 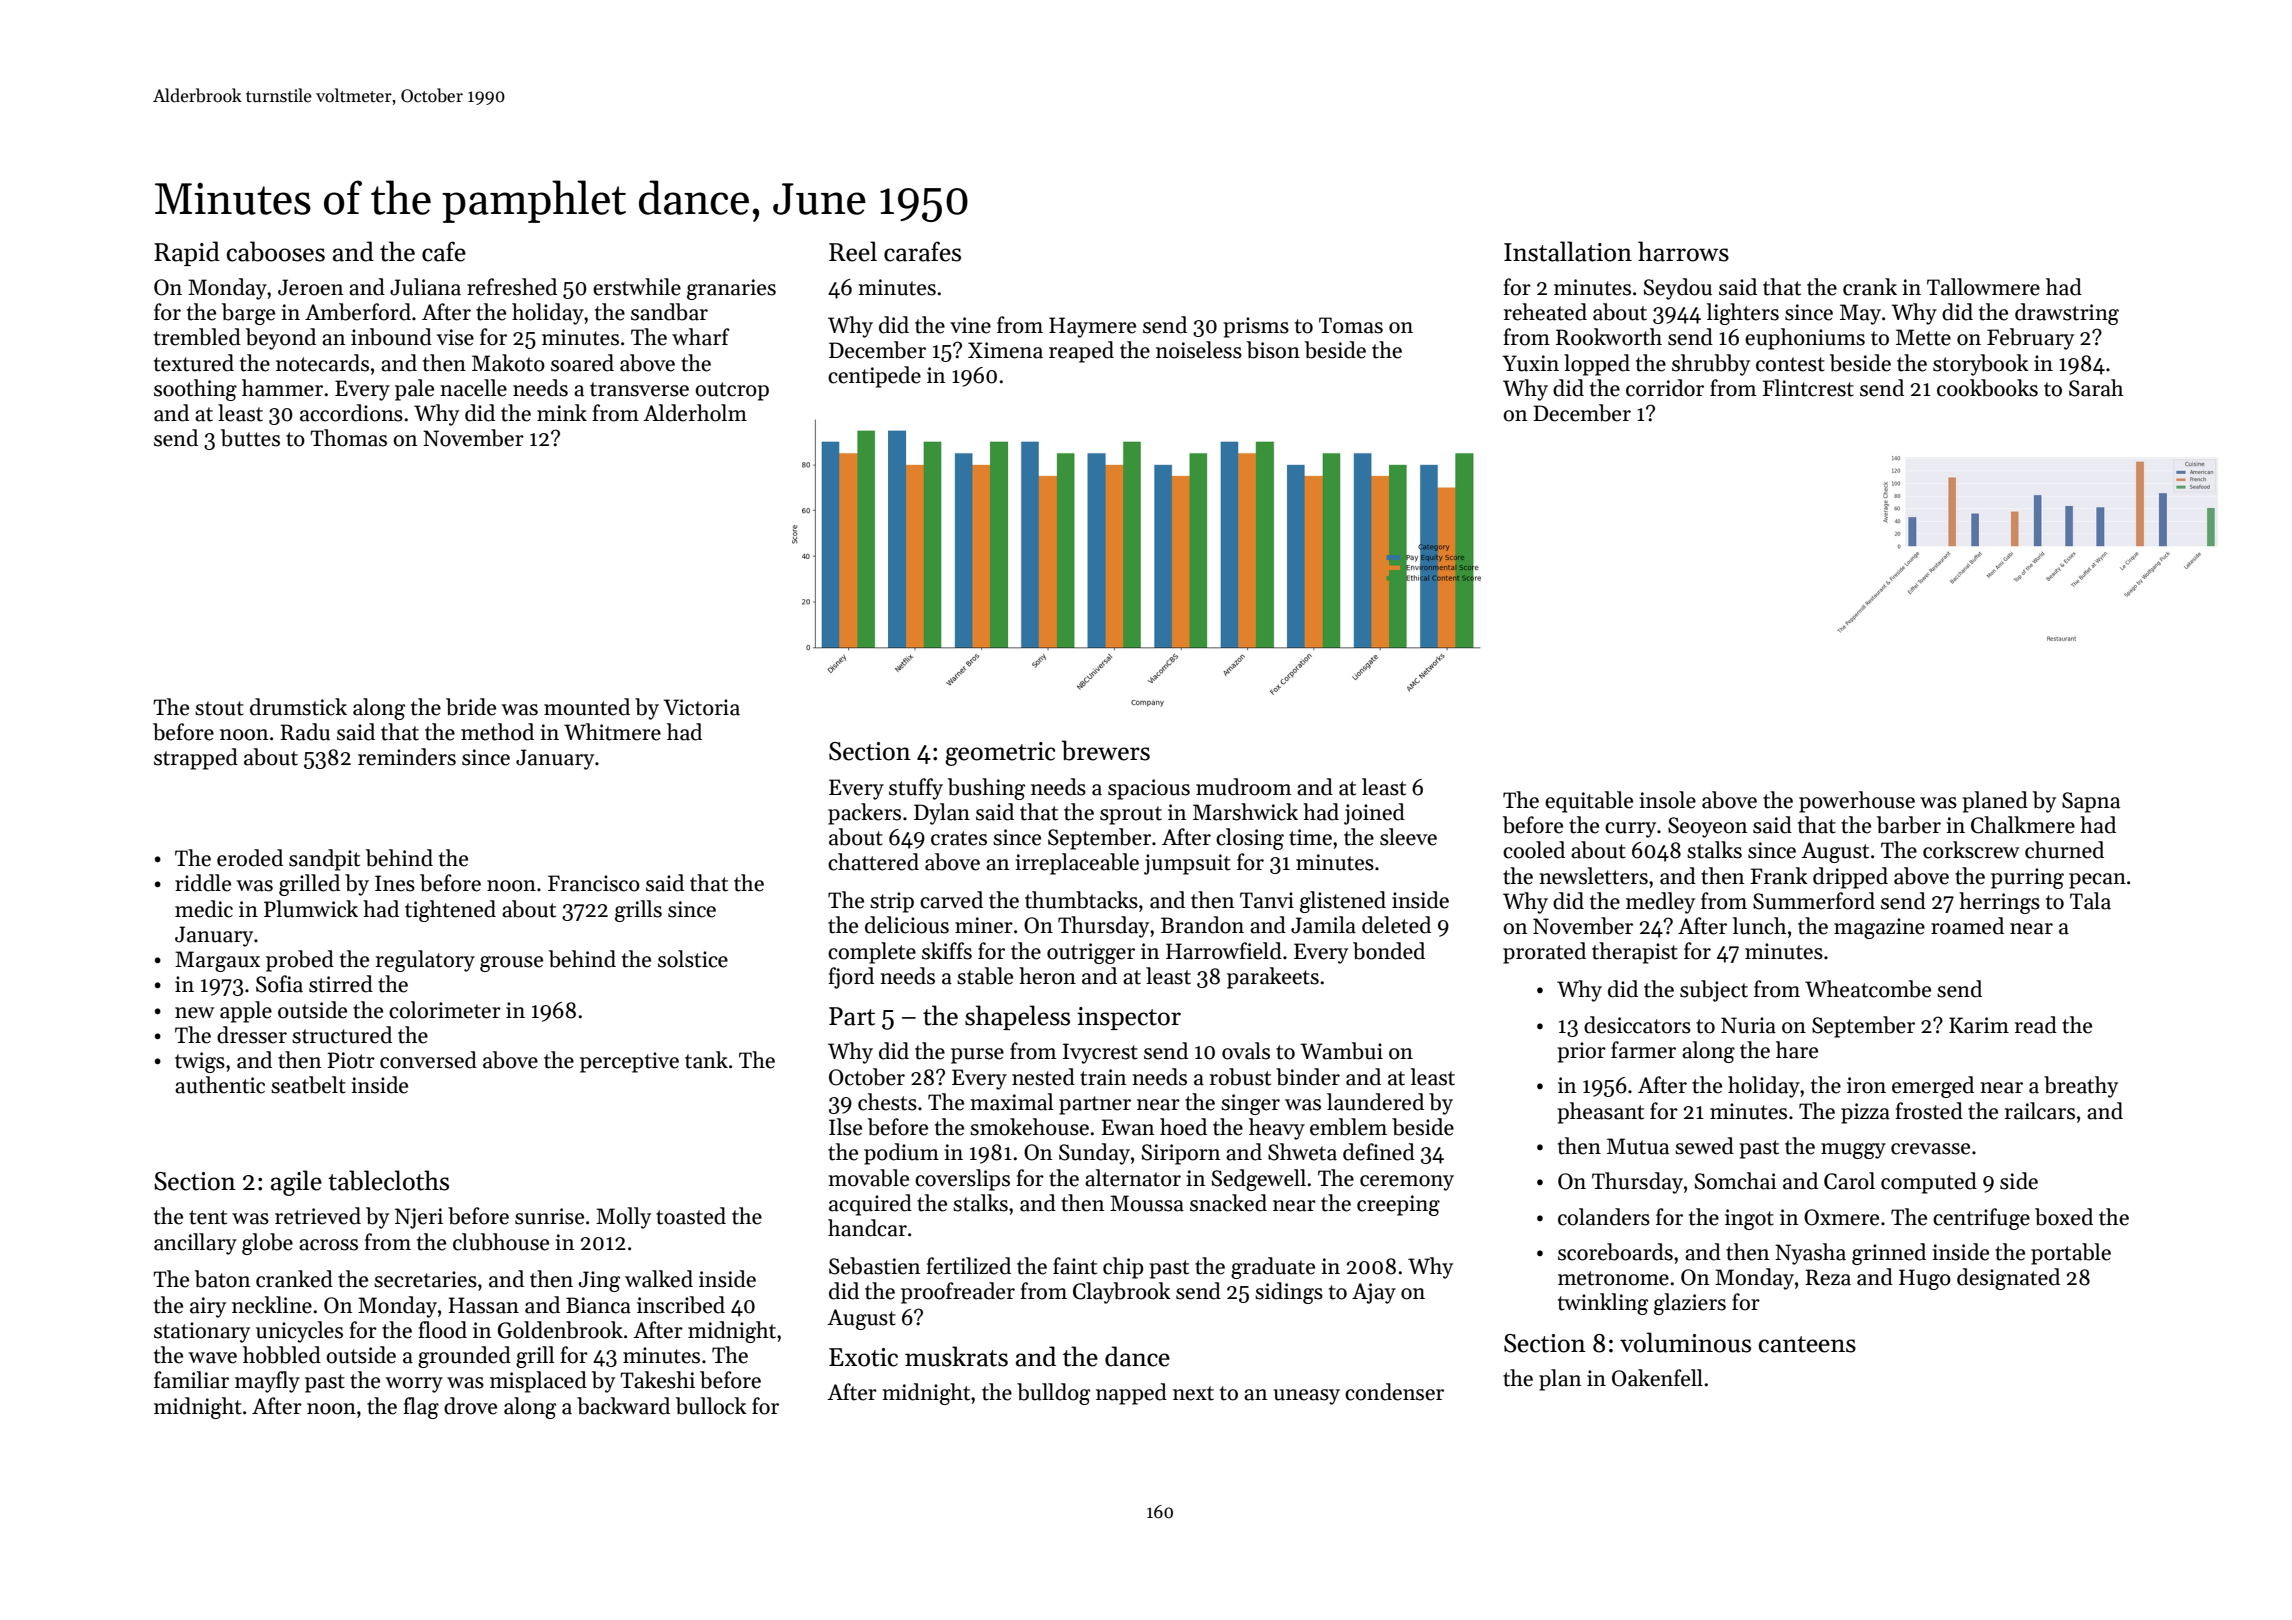 I want to click on chattered, so click(x=873, y=862).
